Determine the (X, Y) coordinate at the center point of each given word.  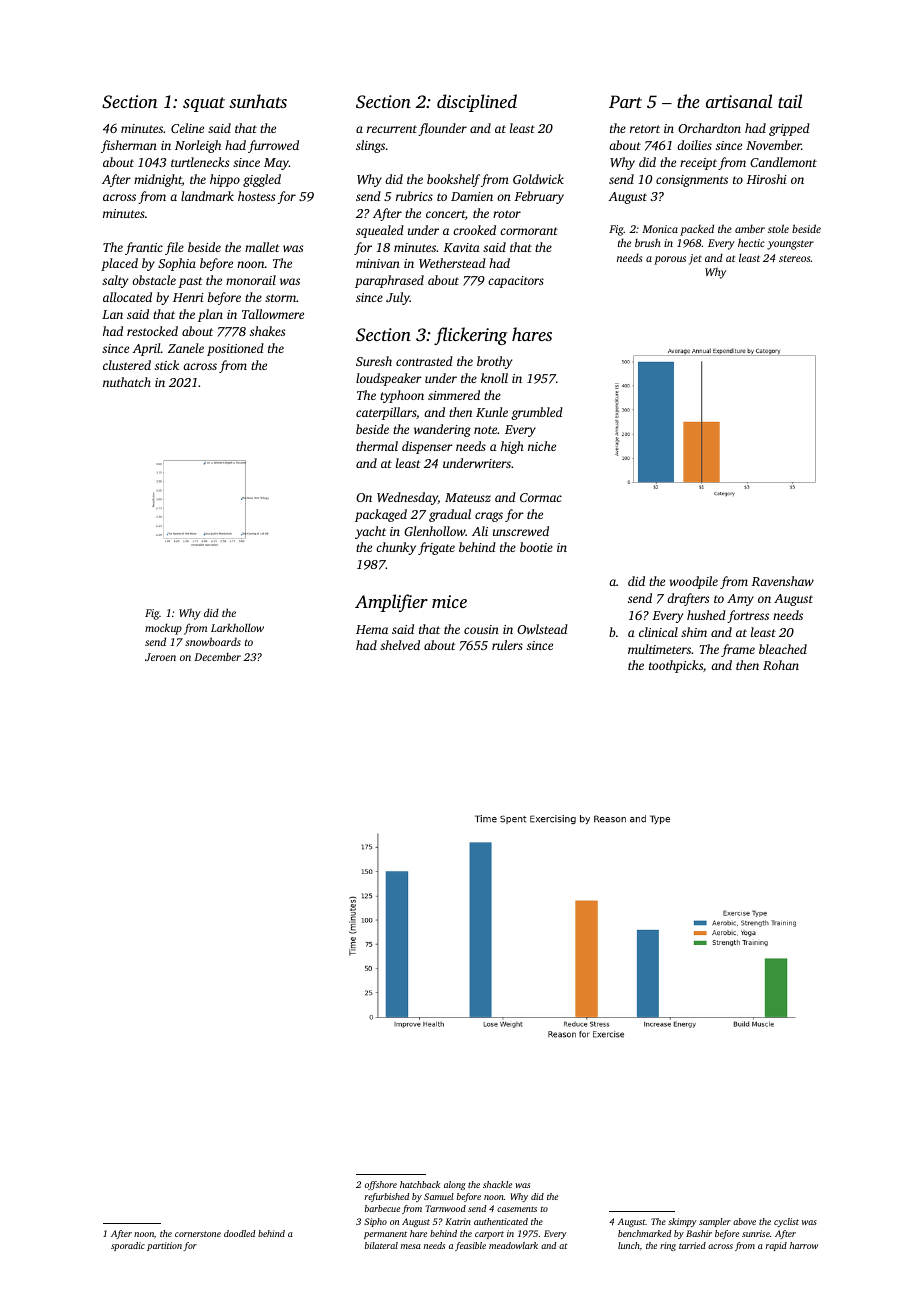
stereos (794, 258)
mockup (163, 629)
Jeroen (160, 657)
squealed (380, 231)
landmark (207, 196)
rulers (507, 645)
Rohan (781, 665)
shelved (400, 645)
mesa (411, 1246)
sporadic (128, 1246)
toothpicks (676, 666)
